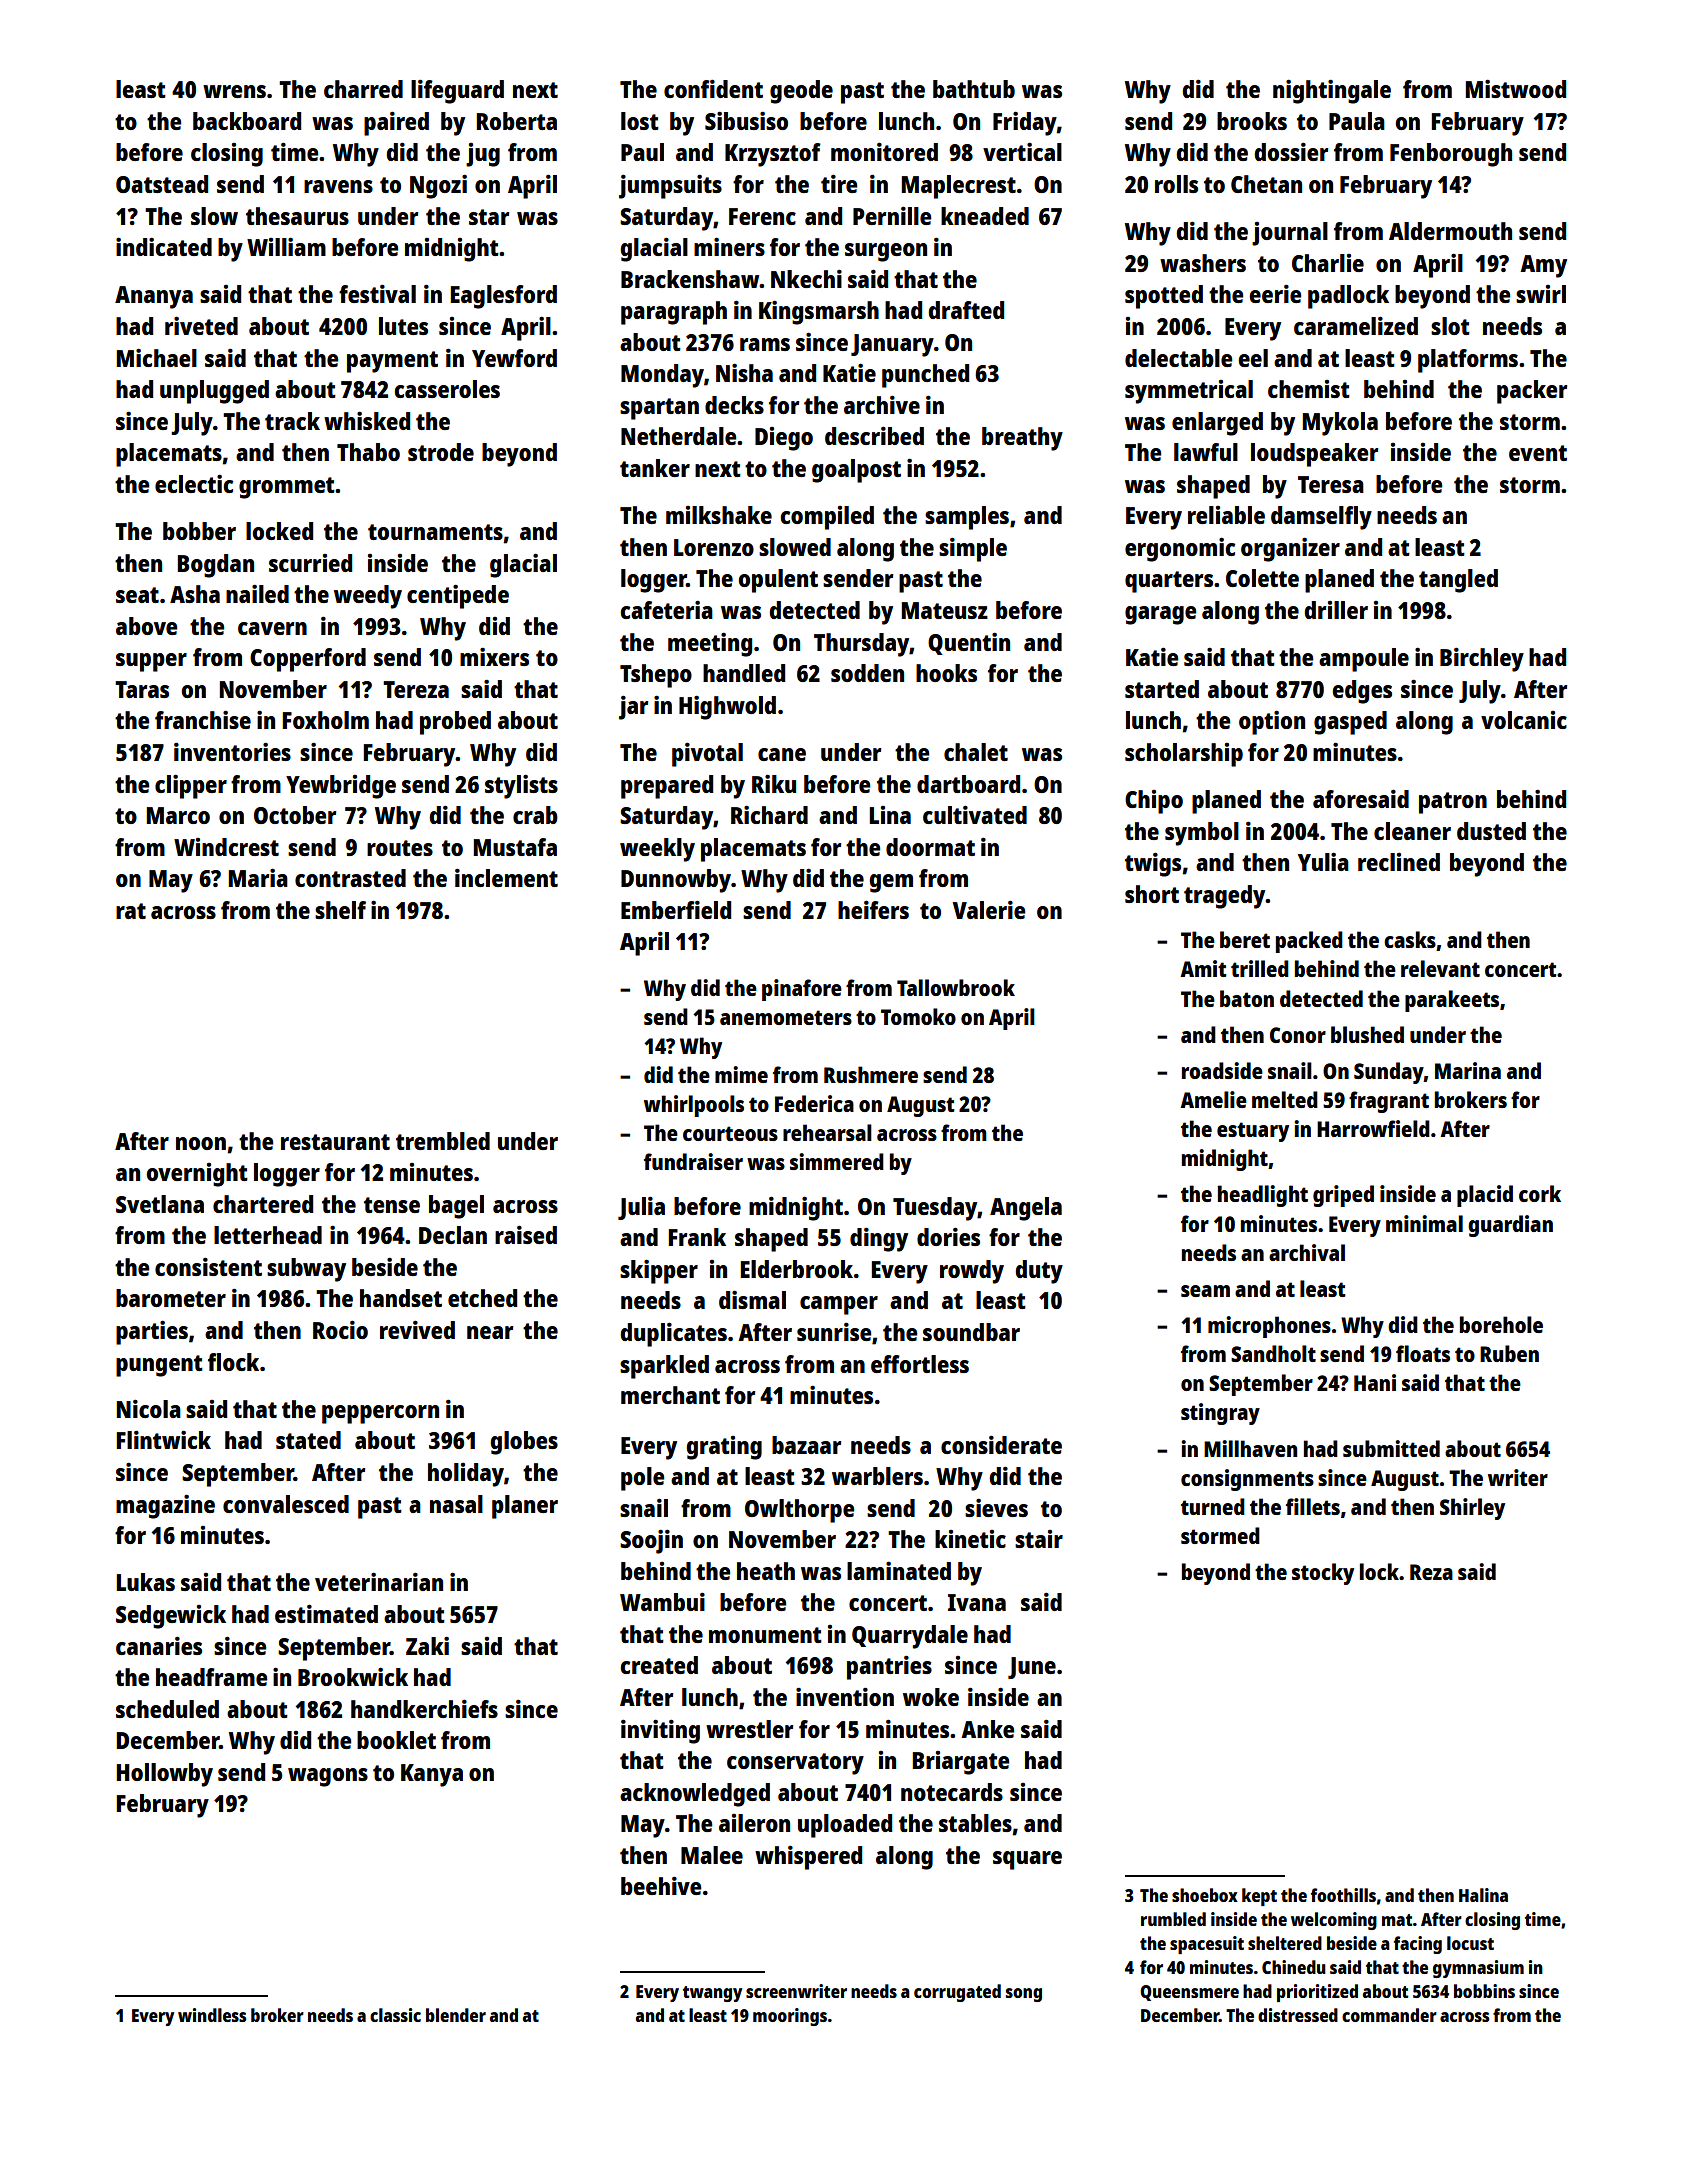 The width and height of the screenshot is (1683, 2178). I want to click on duty, so click(1039, 1272).
